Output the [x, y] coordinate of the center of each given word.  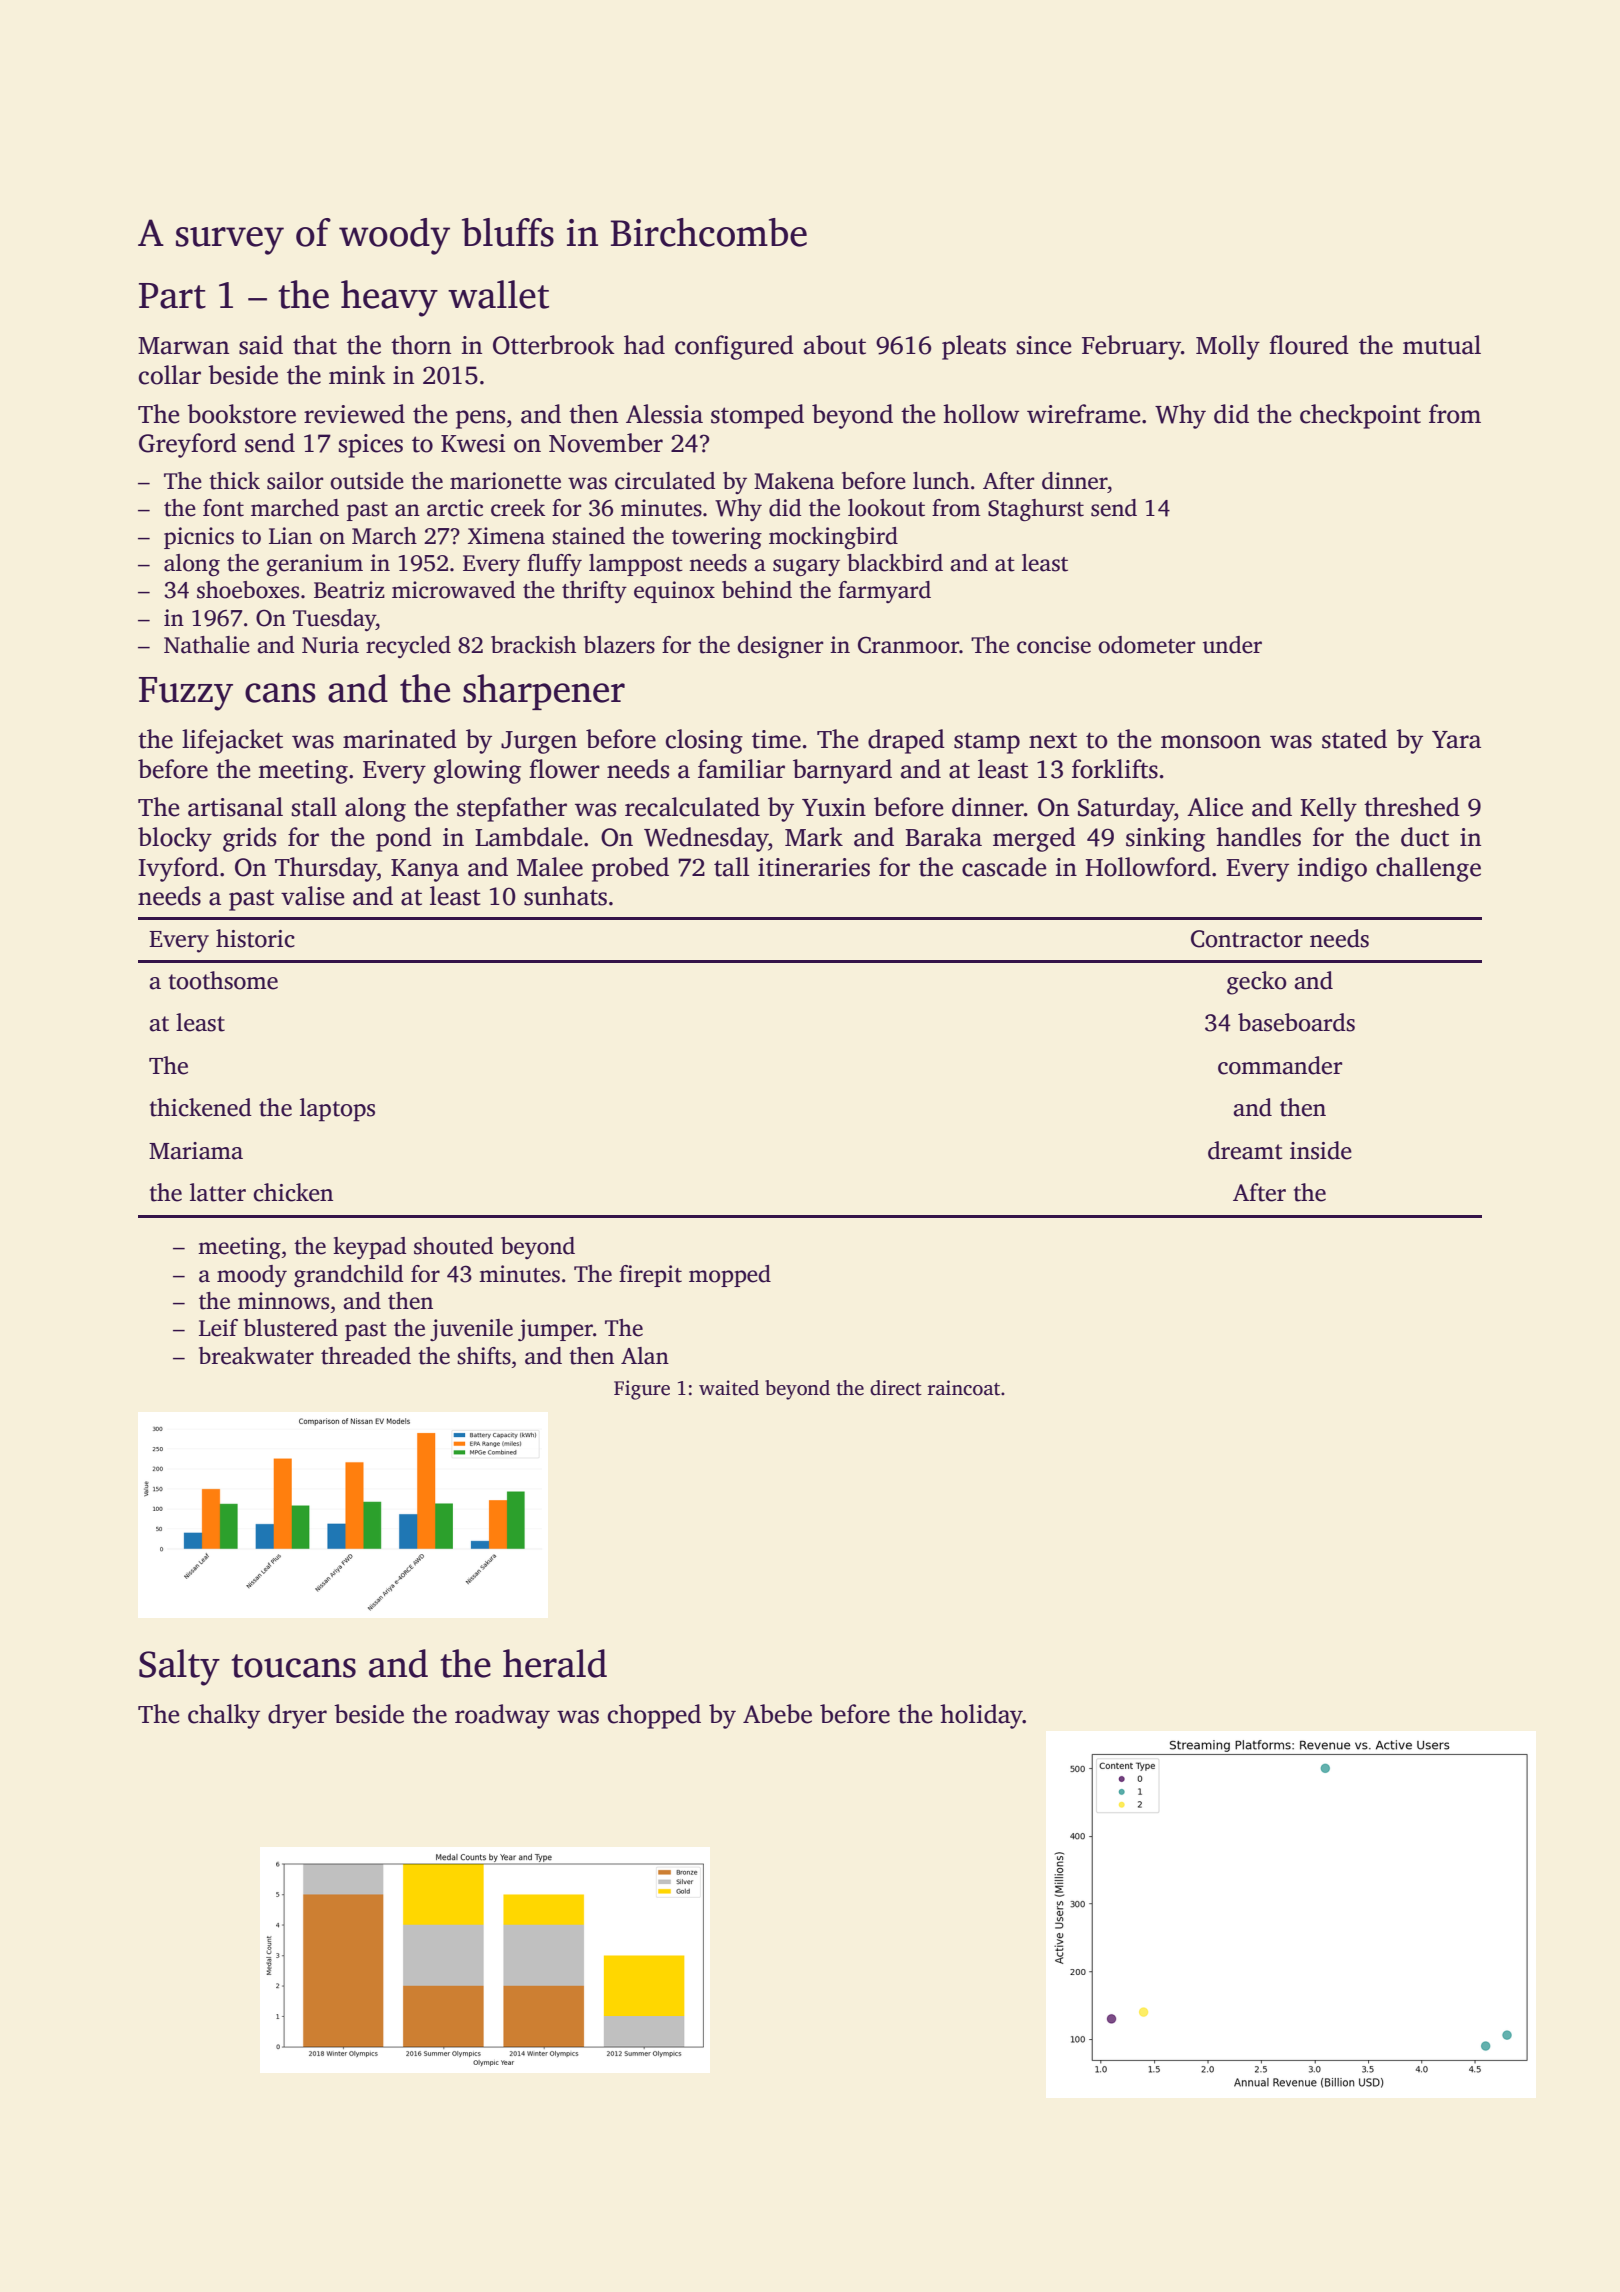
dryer [297, 1716]
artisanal [235, 807]
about [835, 345]
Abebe [777, 1714]
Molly [1228, 347]
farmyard [884, 592]
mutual [1442, 345]
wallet [498, 294]
